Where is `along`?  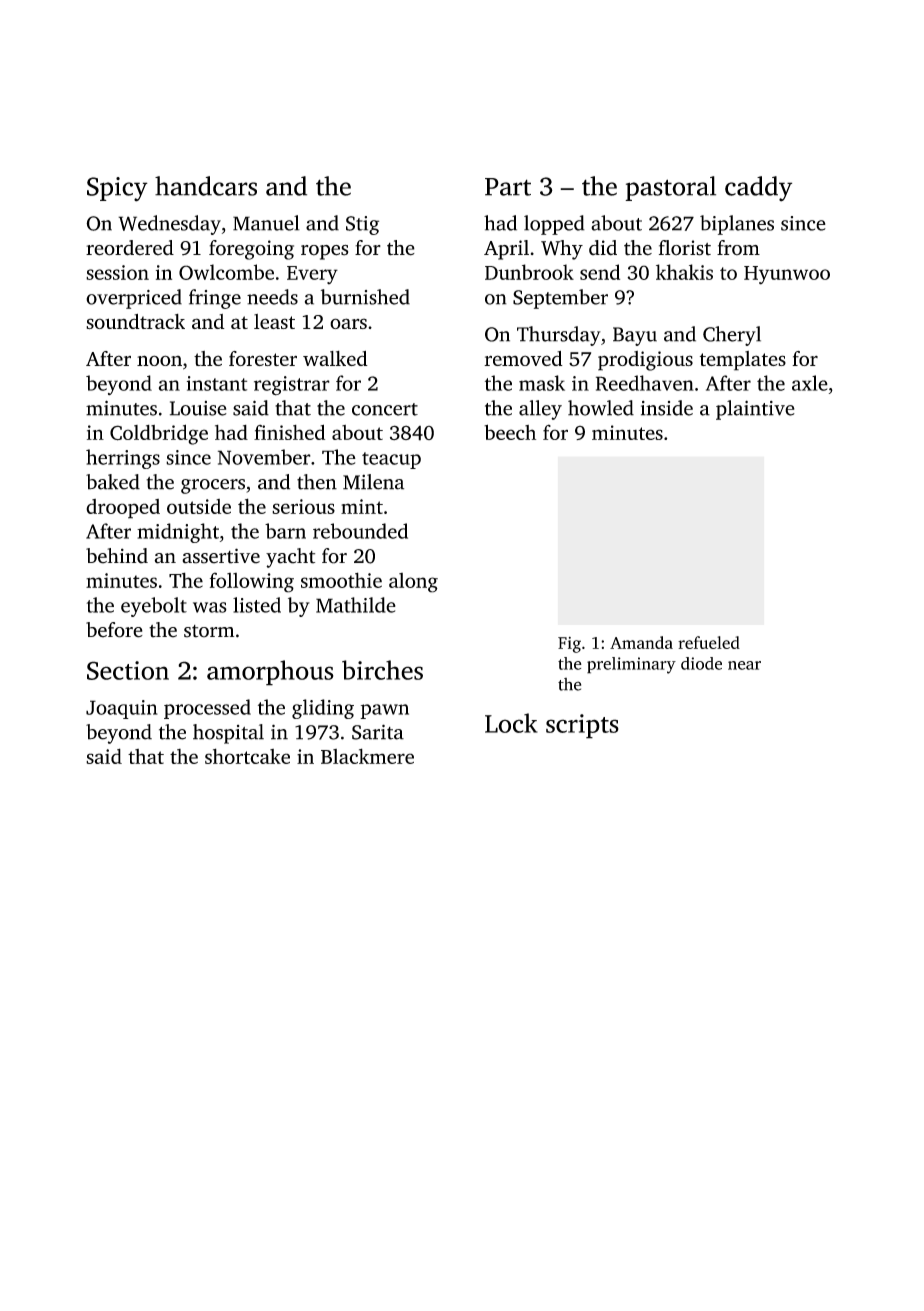 along is located at coordinates (413, 583).
